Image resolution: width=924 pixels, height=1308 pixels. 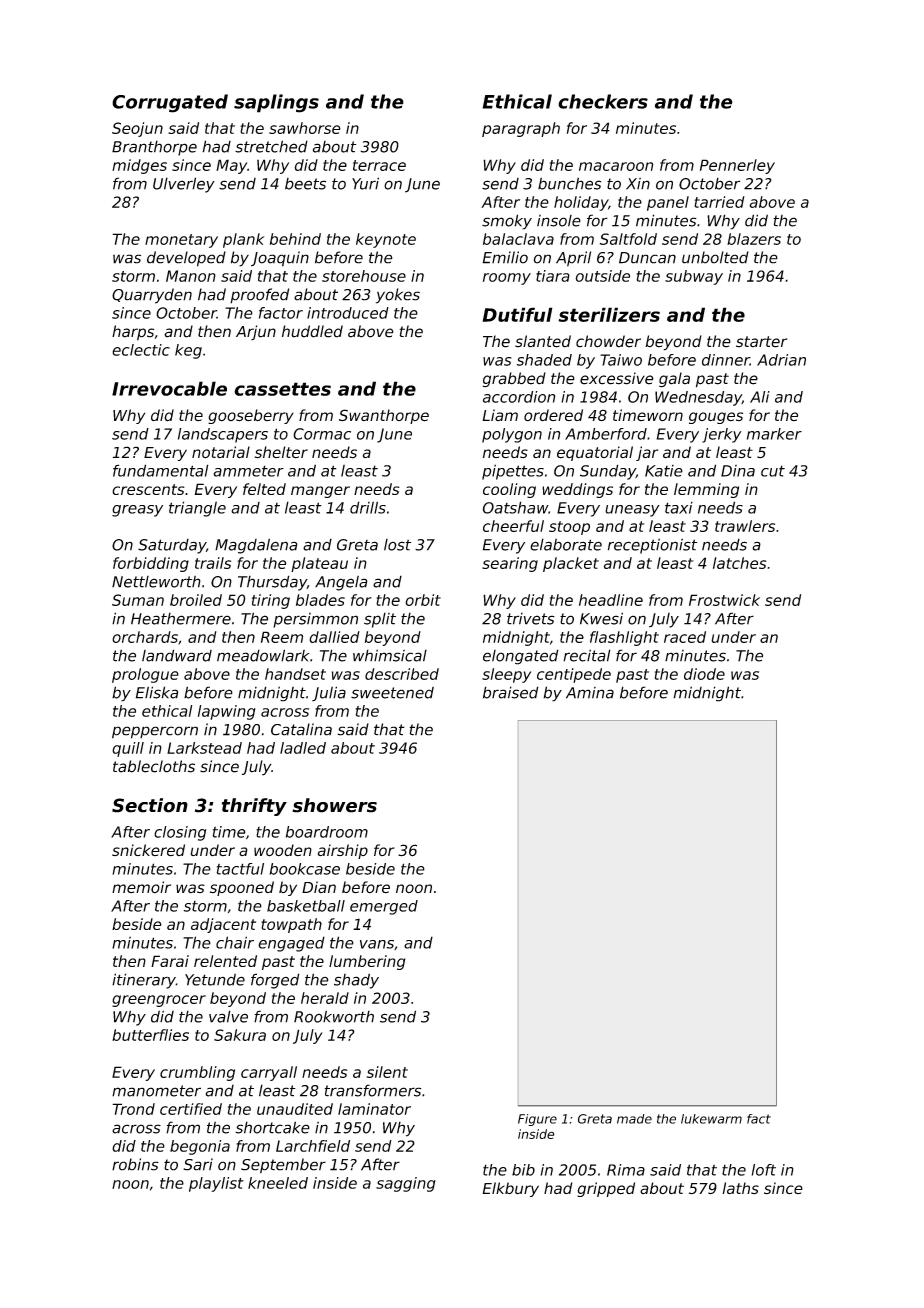 What do you see at coordinates (170, 103) in the image?
I see `Corrugated` at bounding box center [170, 103].
